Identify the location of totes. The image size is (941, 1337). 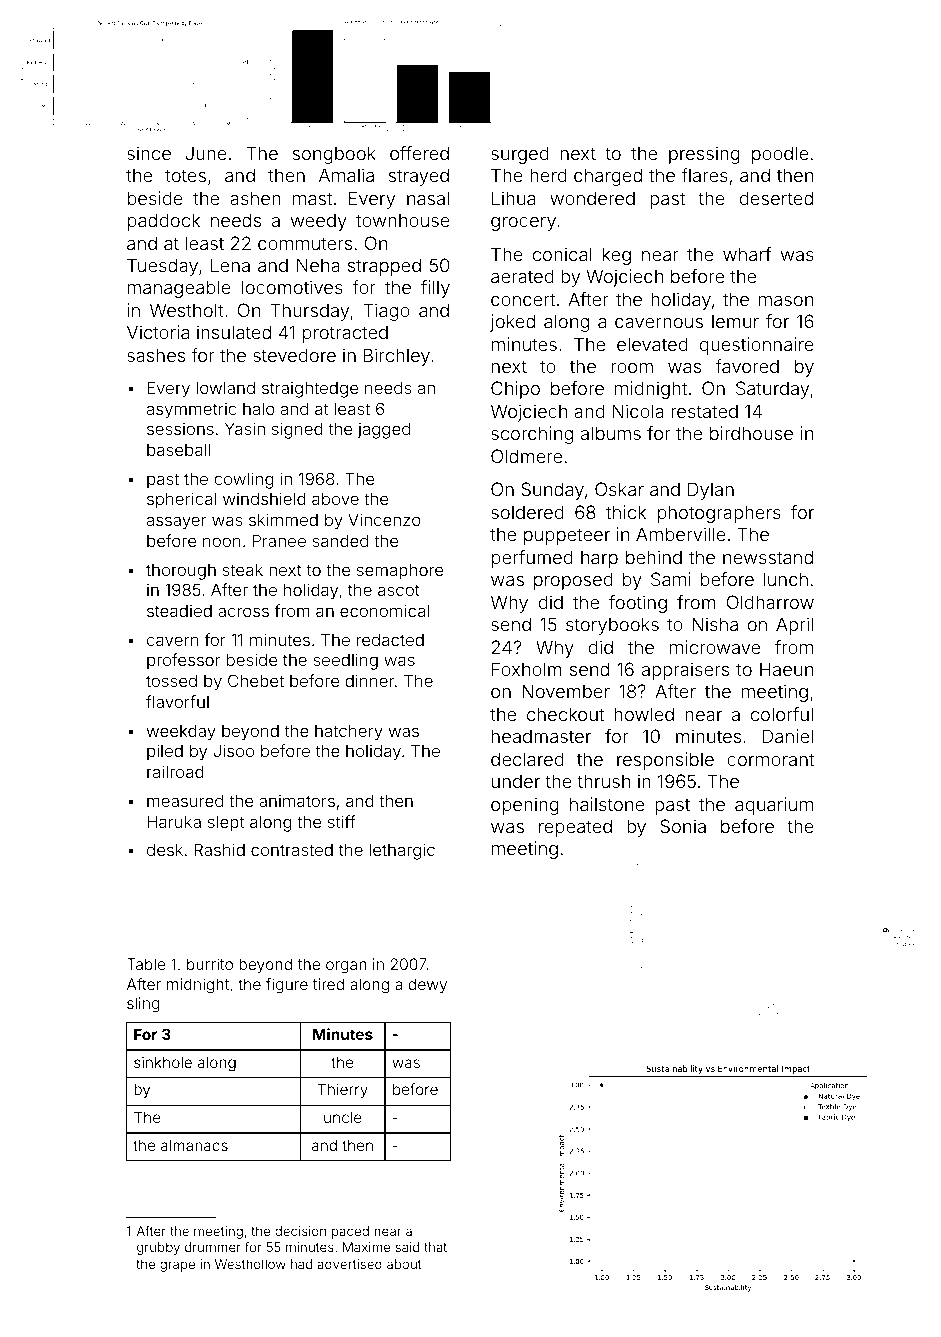
(185, 175).
